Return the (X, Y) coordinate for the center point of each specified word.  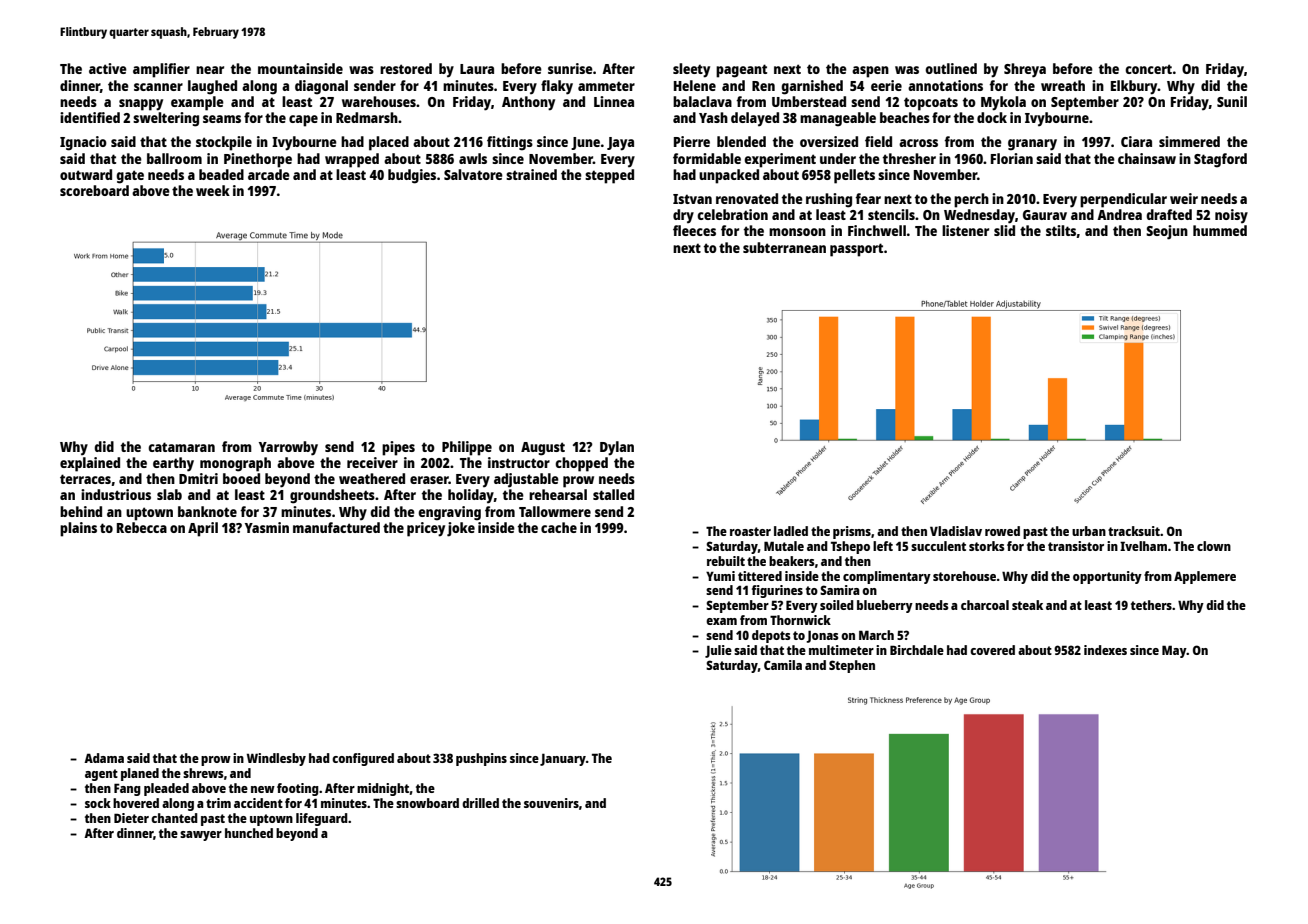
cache (559, 527)
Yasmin (267, 527)
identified (90, 117)
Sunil (1232, 101)
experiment (780, 160)
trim (218, 803)
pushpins (481, 759)
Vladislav (956, 531)
